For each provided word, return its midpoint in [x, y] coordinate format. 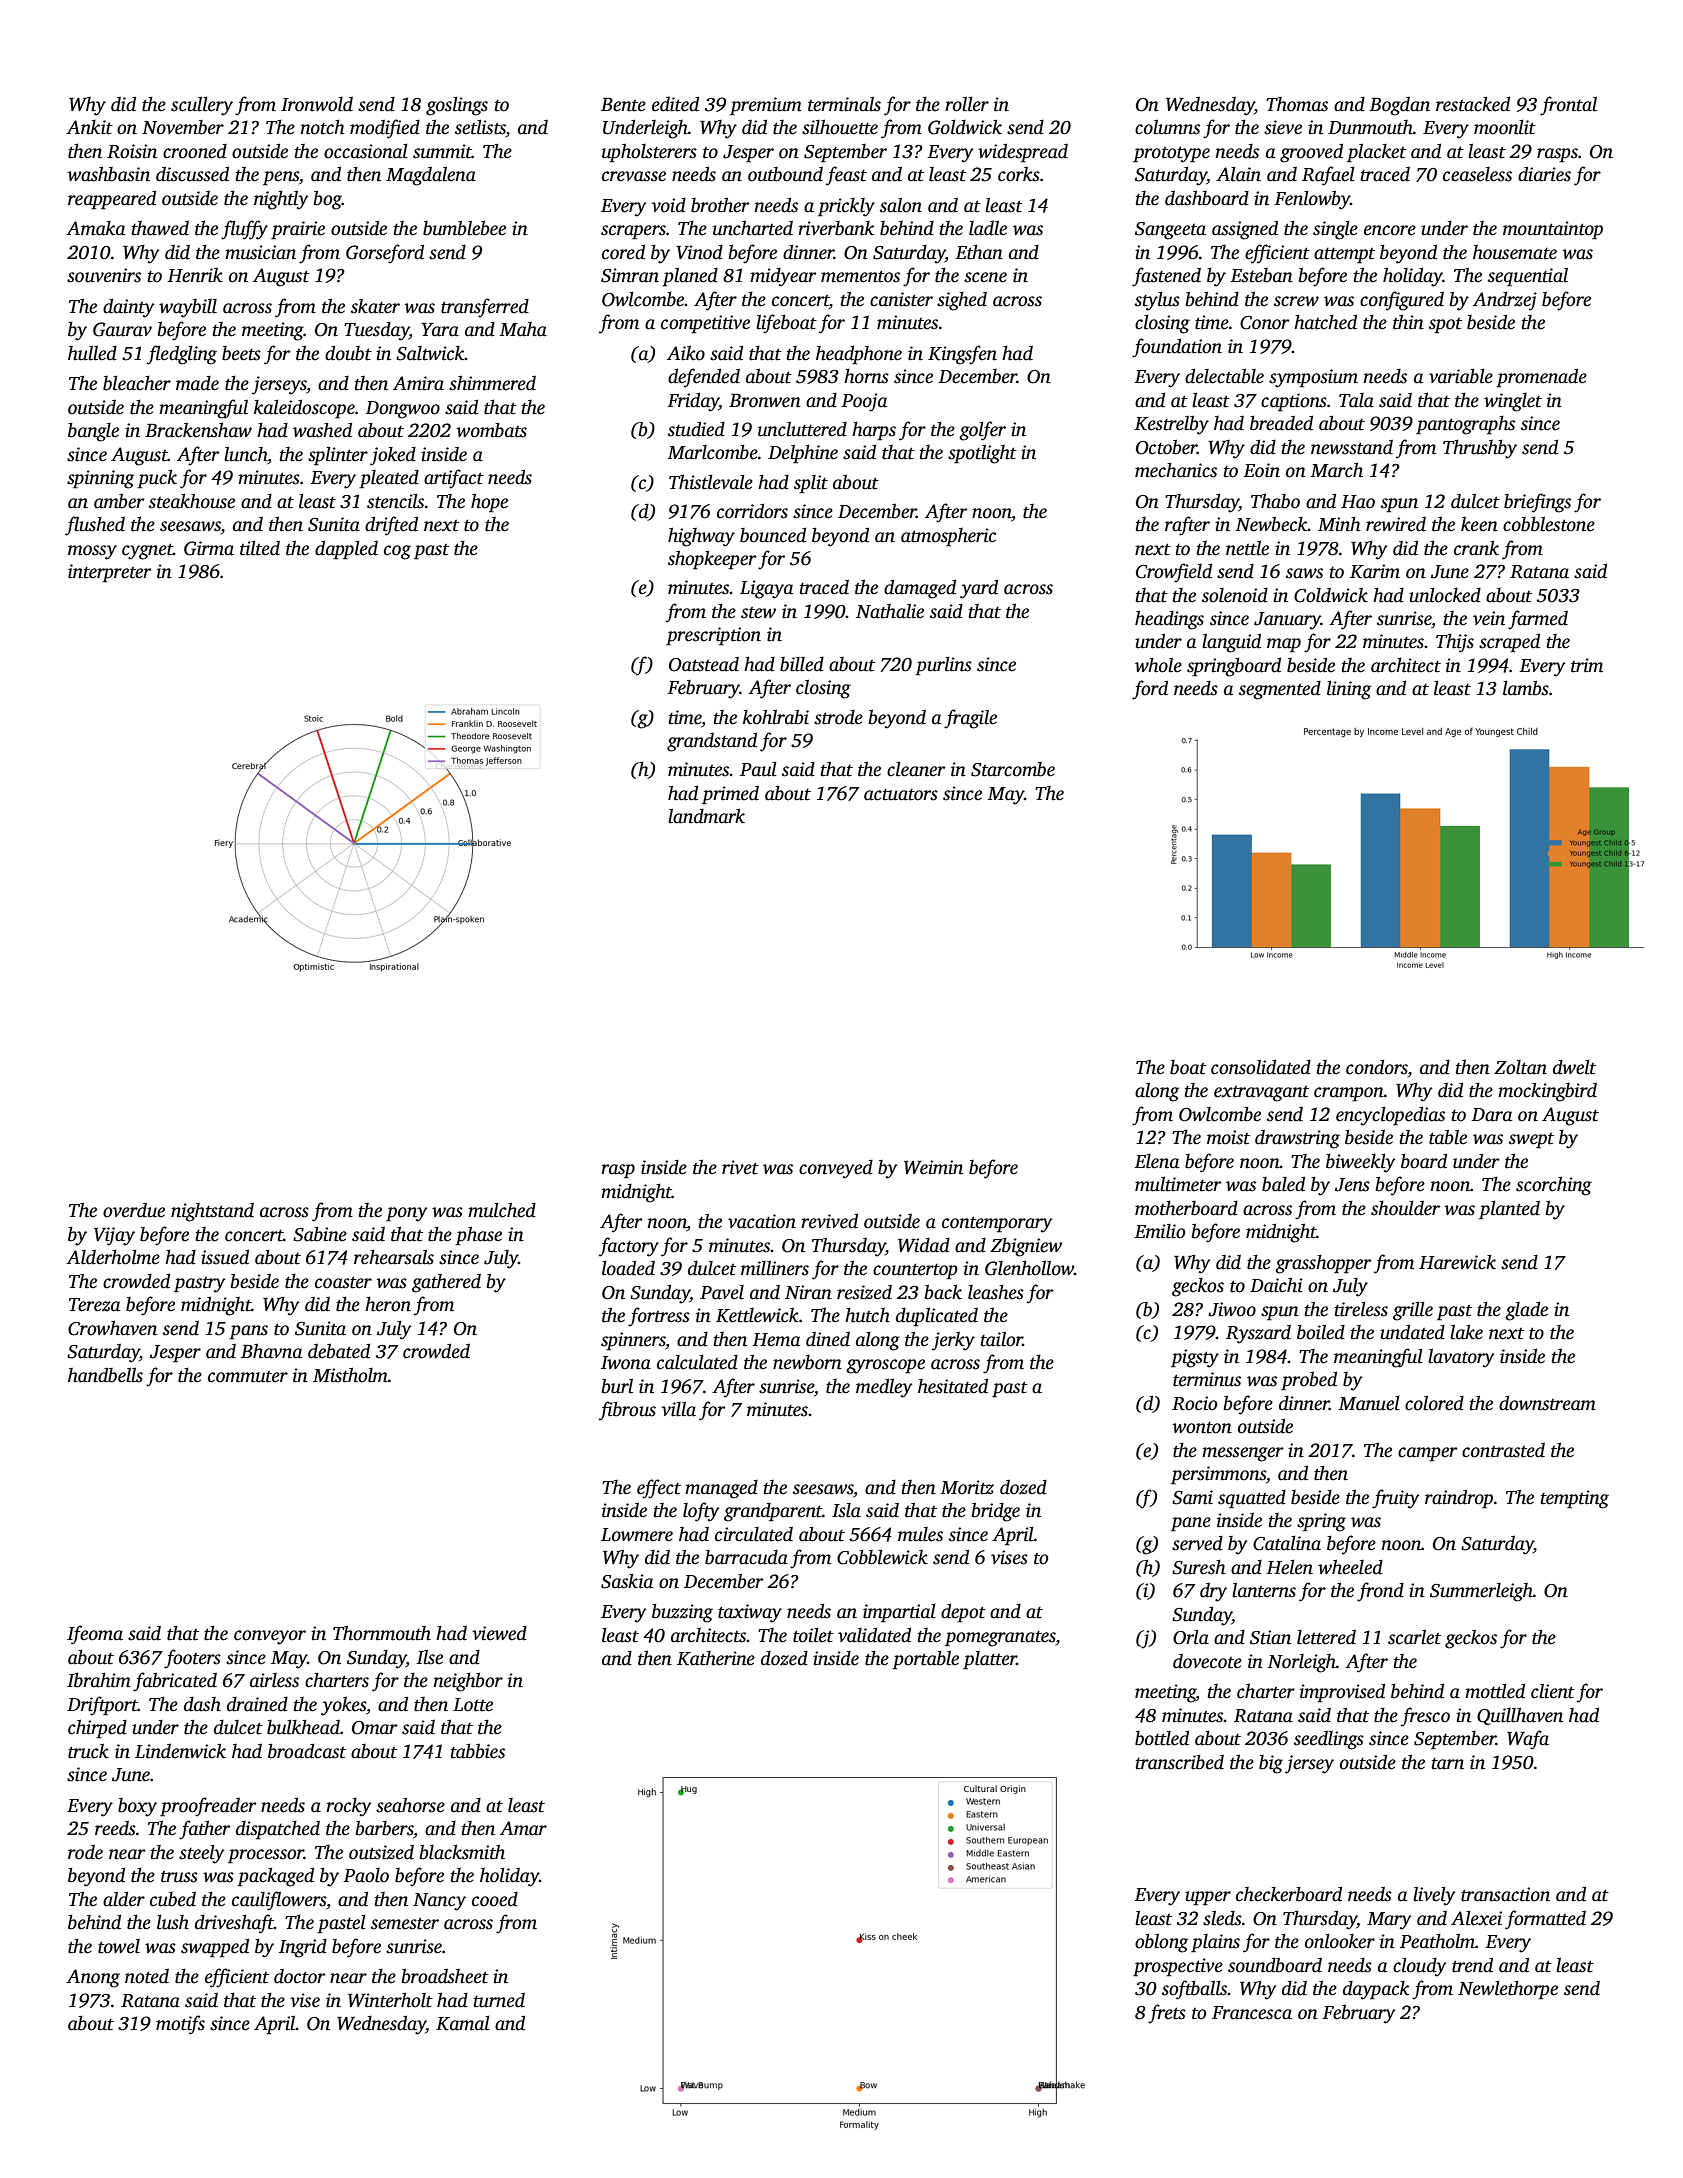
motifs [180, 2025]
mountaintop [1553, 230]
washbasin [109, 174]
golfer [982, 431]
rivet [740, 1167]
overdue [134, 1210]
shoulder [1405, 1208]
